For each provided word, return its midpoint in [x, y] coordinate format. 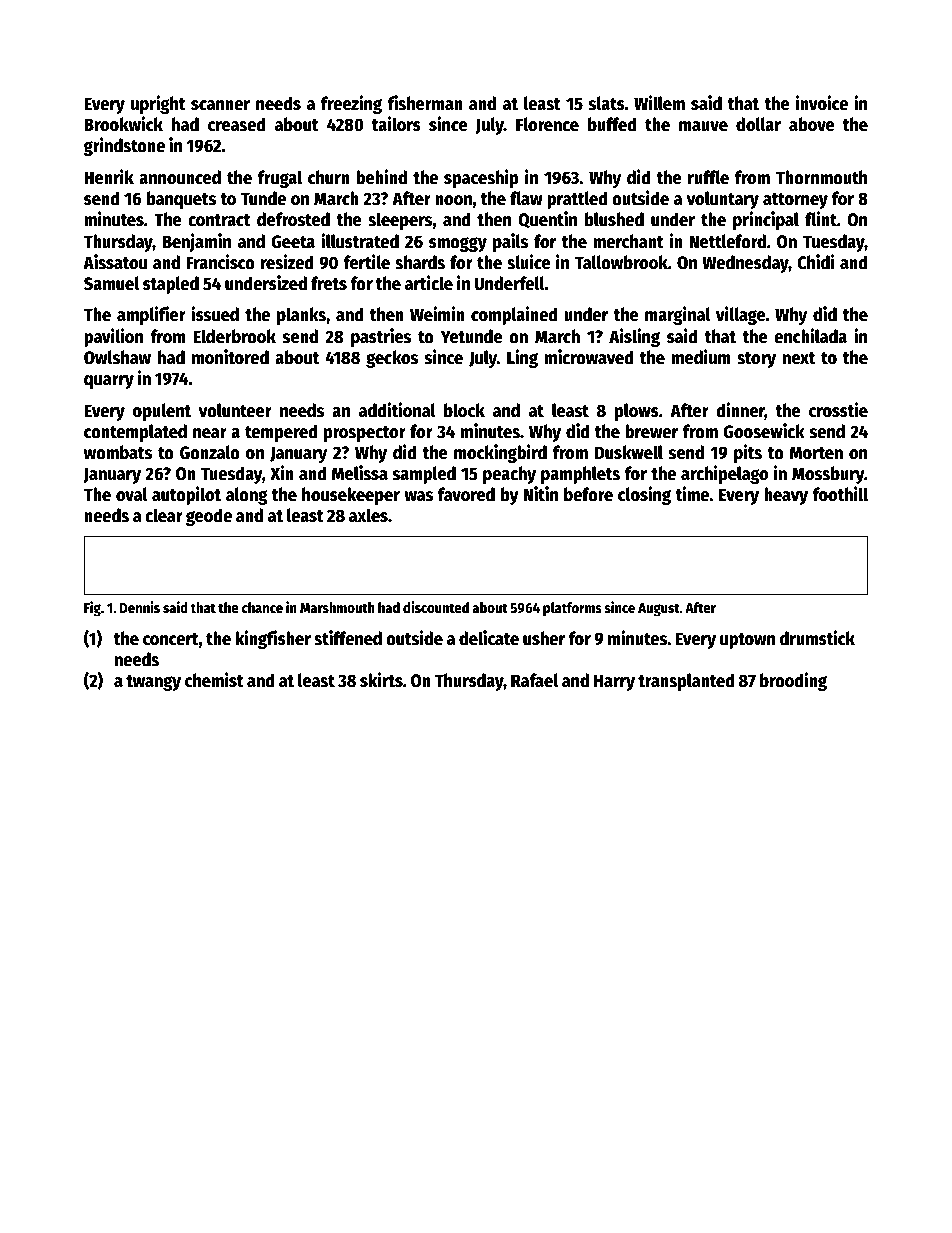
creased [237, 124]
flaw [526, 198]
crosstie [838, 410]
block [464, 410]
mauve [703, 126]
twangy [153, 683]
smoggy [458, 244]
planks [301, 316]
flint [821, 219]
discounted [436, 607]
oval [131, 494]
